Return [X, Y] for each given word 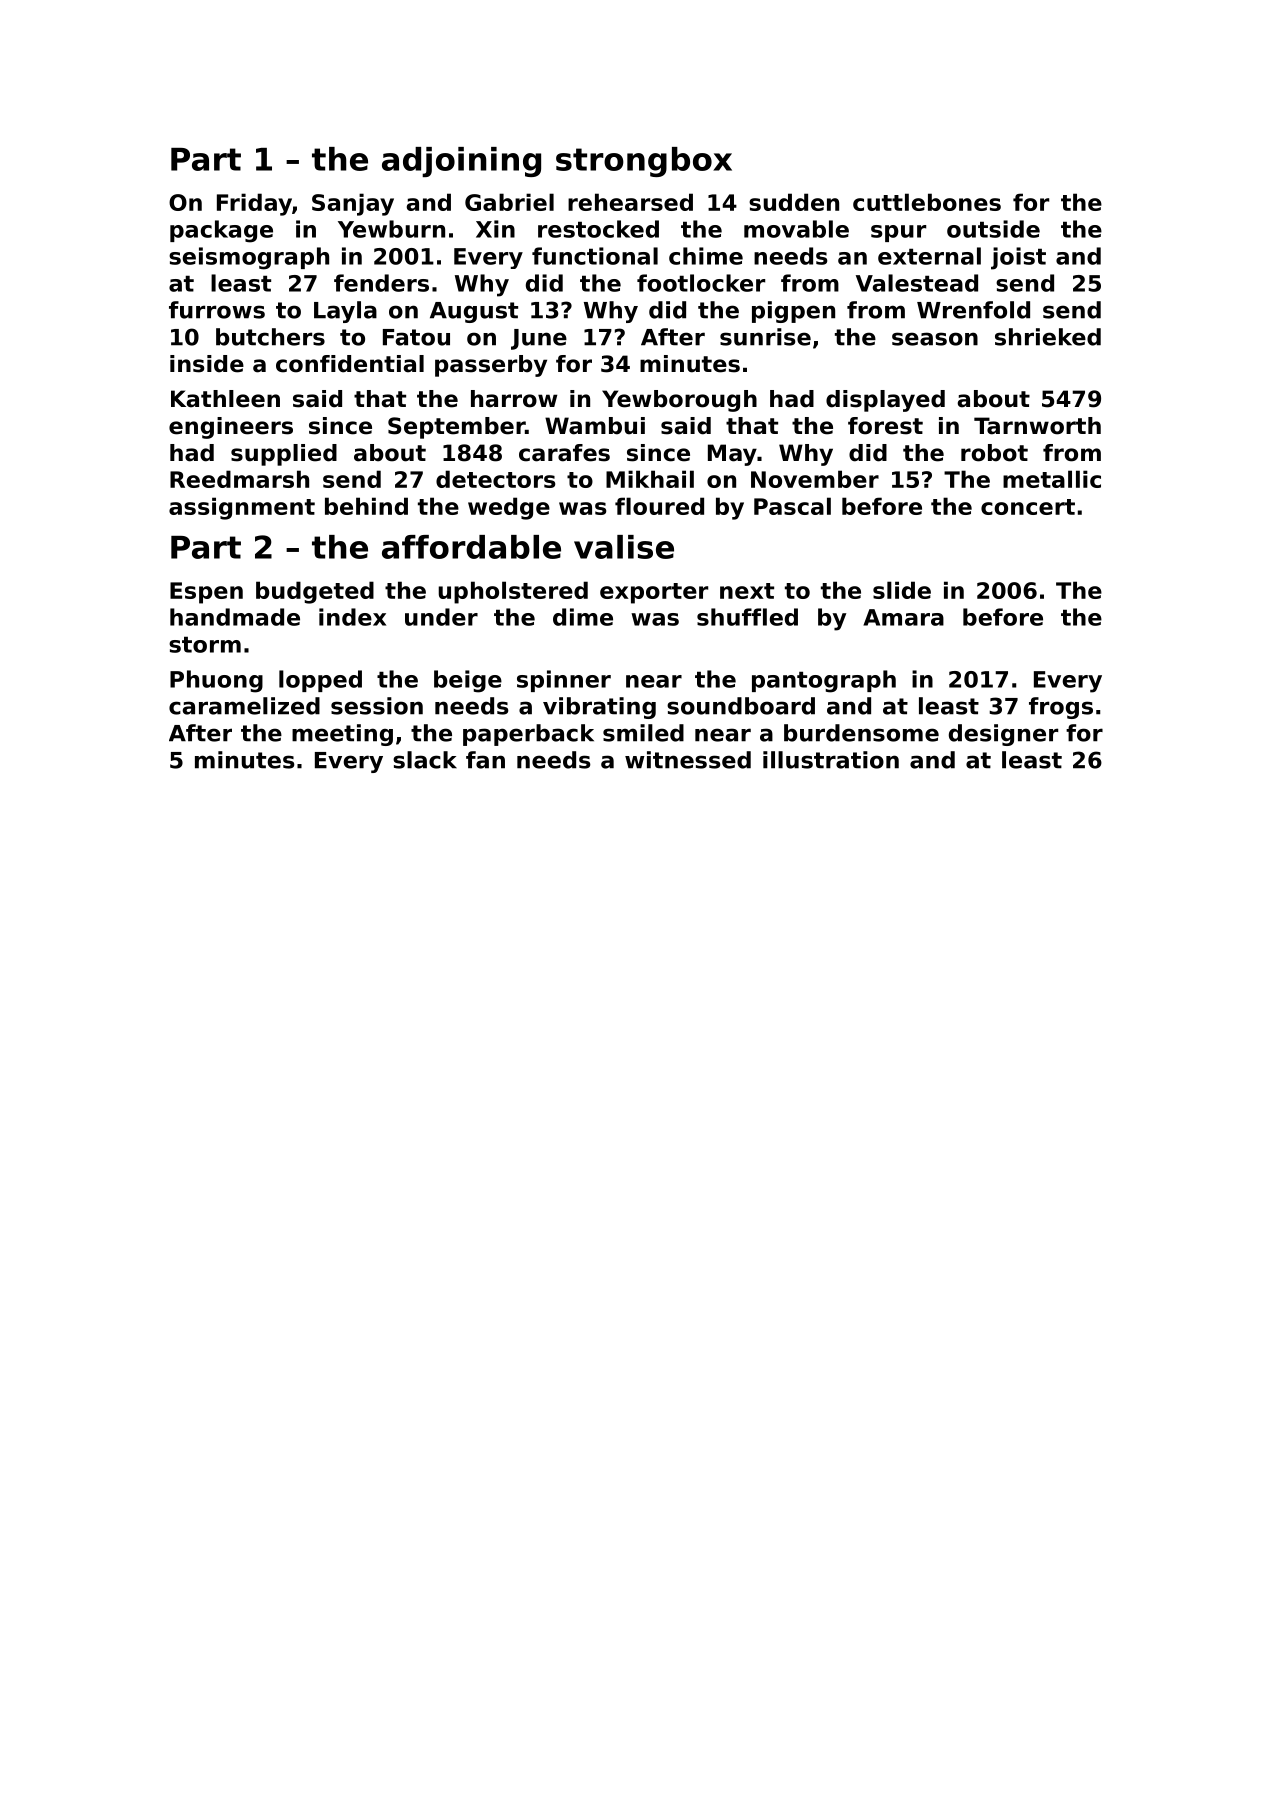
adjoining [461, 162]
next [747, 591]
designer [1003, 735]
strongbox [644, 162]
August [474, 312]
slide [902, 590]
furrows [217, 310]
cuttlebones [927, 202]
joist [1018, 258]
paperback [528, 735]
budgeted [315, 592]
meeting [342, 735]
